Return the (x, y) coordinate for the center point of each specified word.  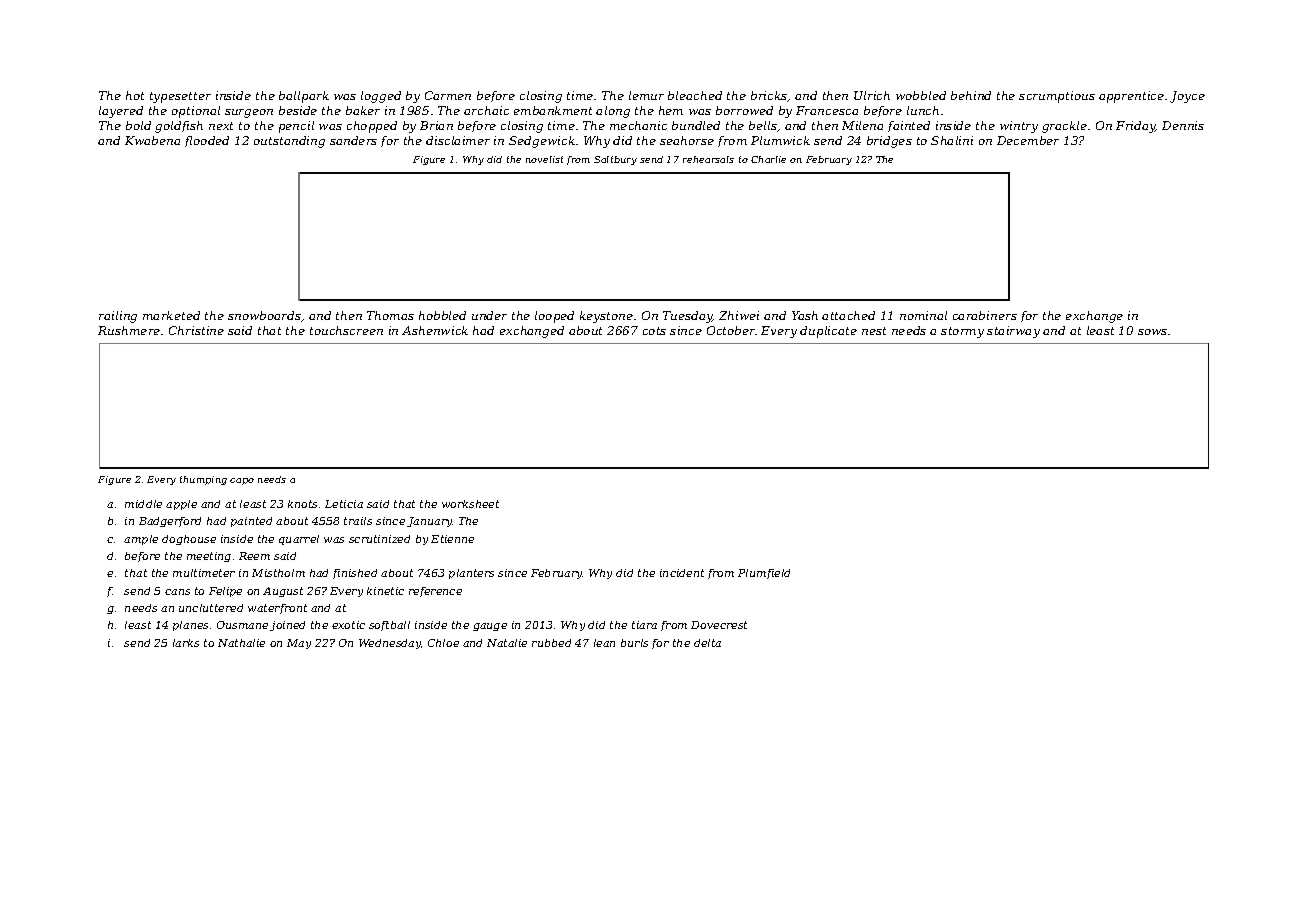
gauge (490, 627)
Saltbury (615, 160)
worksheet (470, 504)
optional (196, 112)
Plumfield (764, 574)
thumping (203, 480)
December (1028, 140)
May (299, 644)
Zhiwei (739, 315)
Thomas (390, 315)
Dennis (1183, 125)
